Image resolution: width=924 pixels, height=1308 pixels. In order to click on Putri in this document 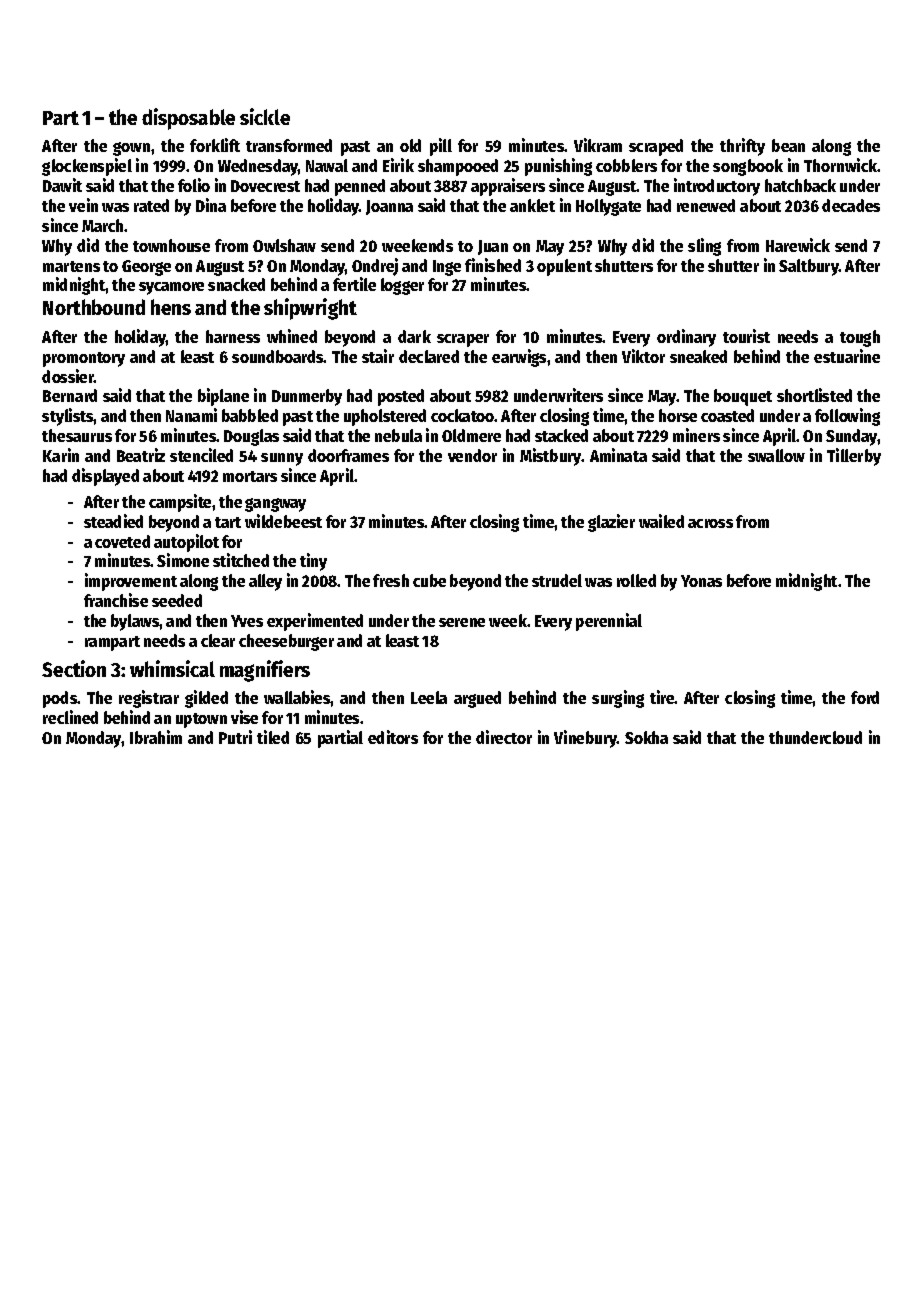, I will do `click(235, 737)`.
